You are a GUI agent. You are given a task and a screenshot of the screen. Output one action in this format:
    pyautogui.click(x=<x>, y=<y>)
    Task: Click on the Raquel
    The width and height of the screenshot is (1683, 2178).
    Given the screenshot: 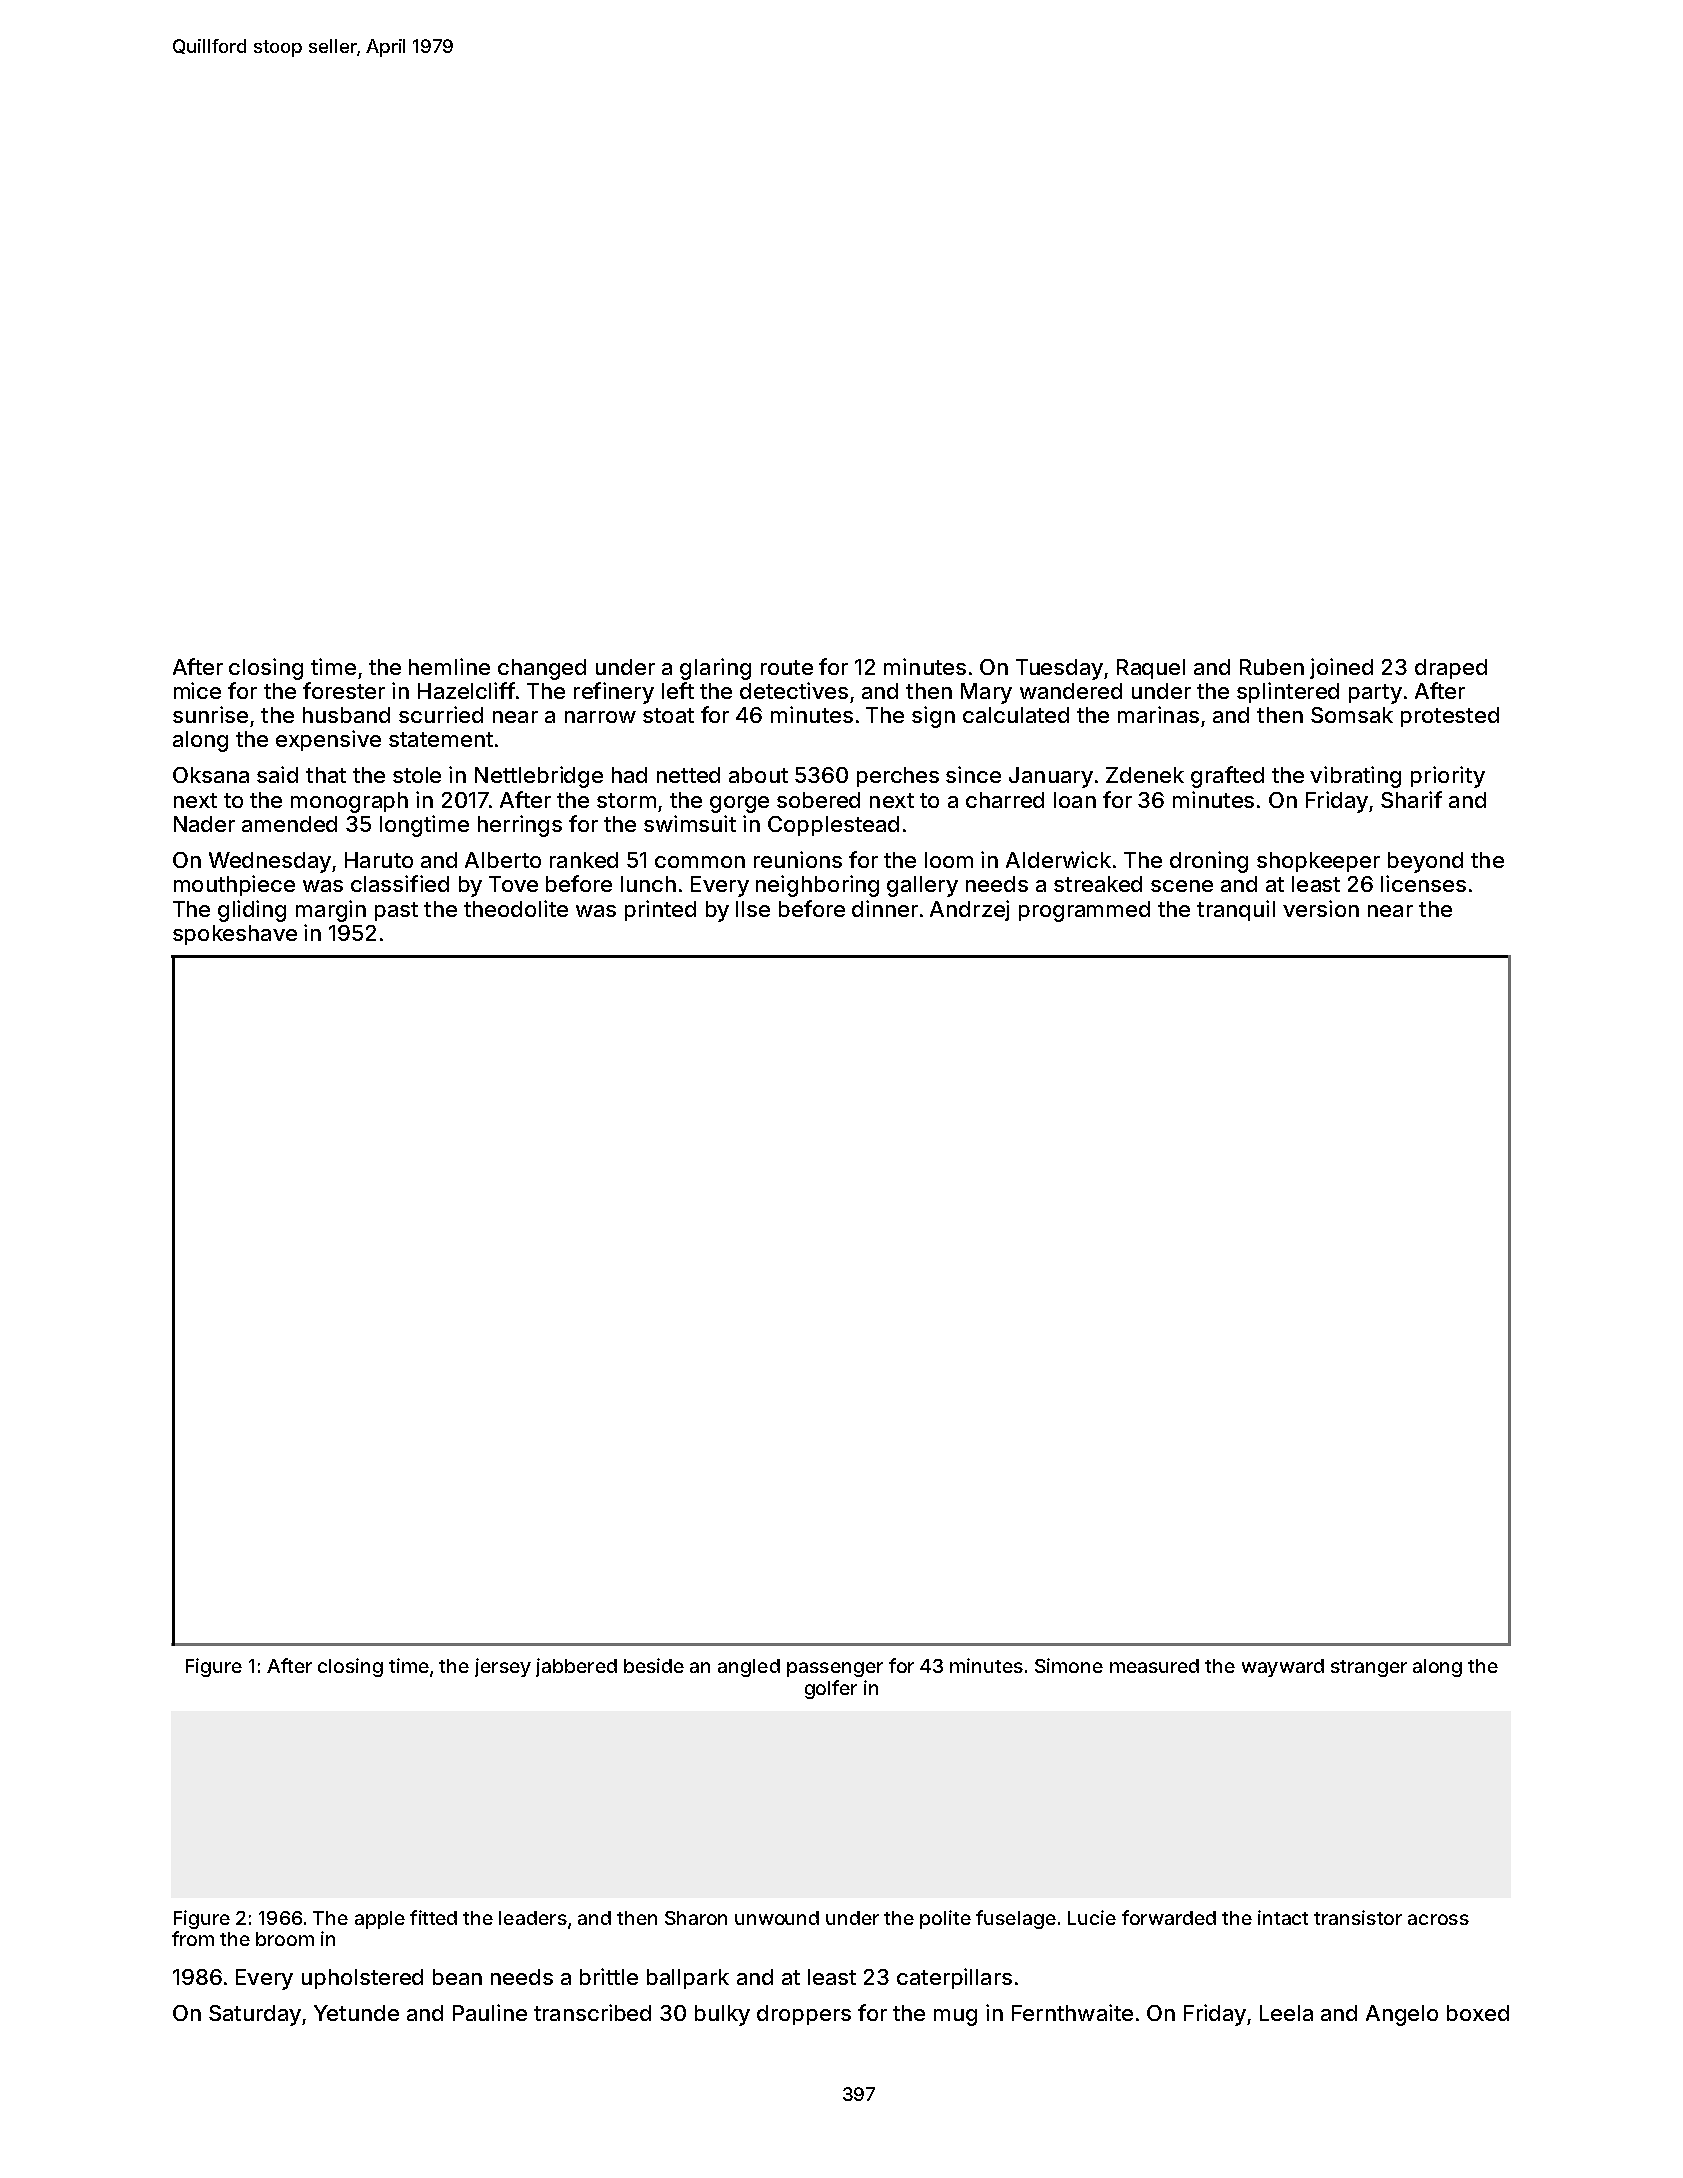 What is the action you would take?
    pyautogui.click(x=1151, y=669)
